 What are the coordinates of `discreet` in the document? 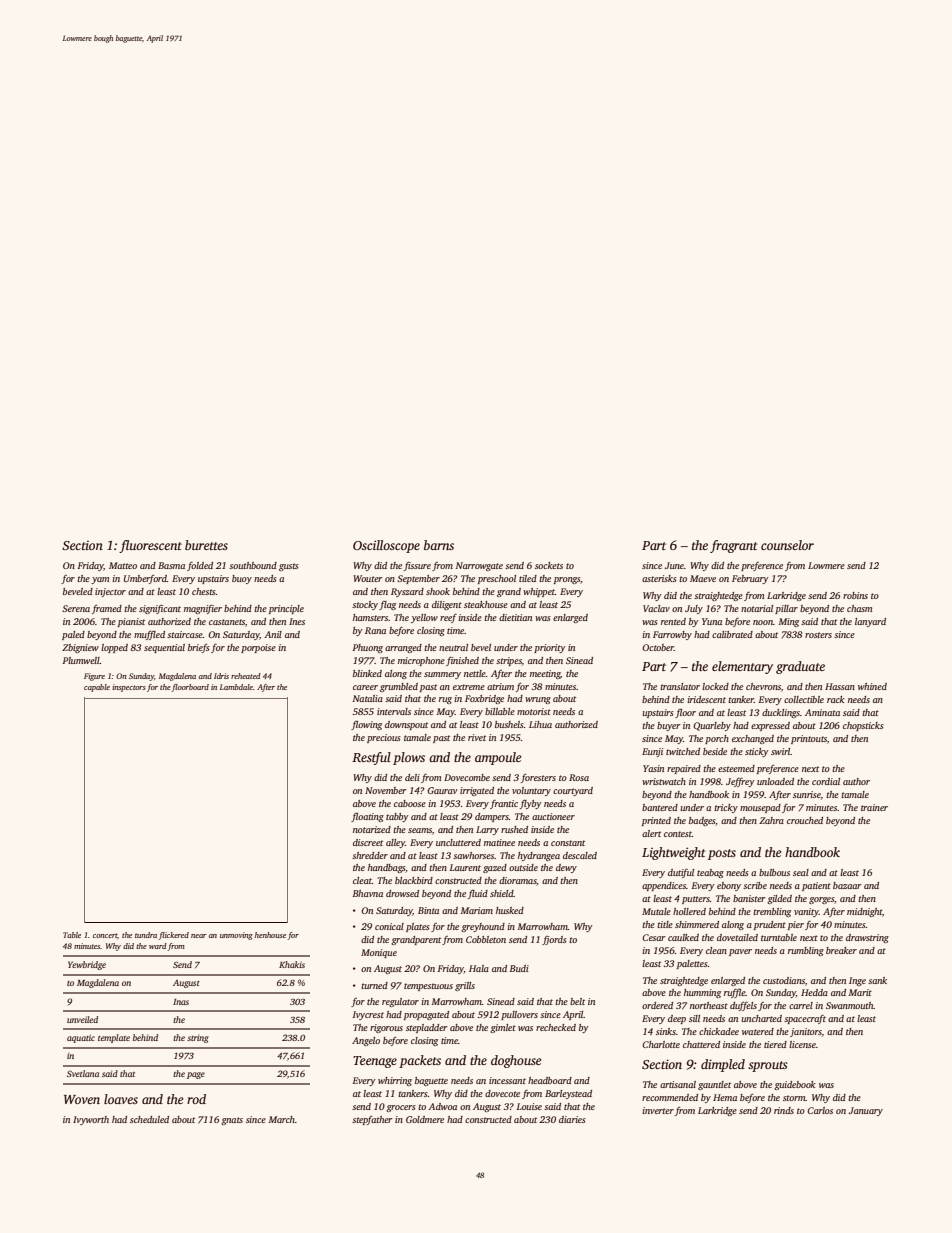 It's located at (368, 842).
